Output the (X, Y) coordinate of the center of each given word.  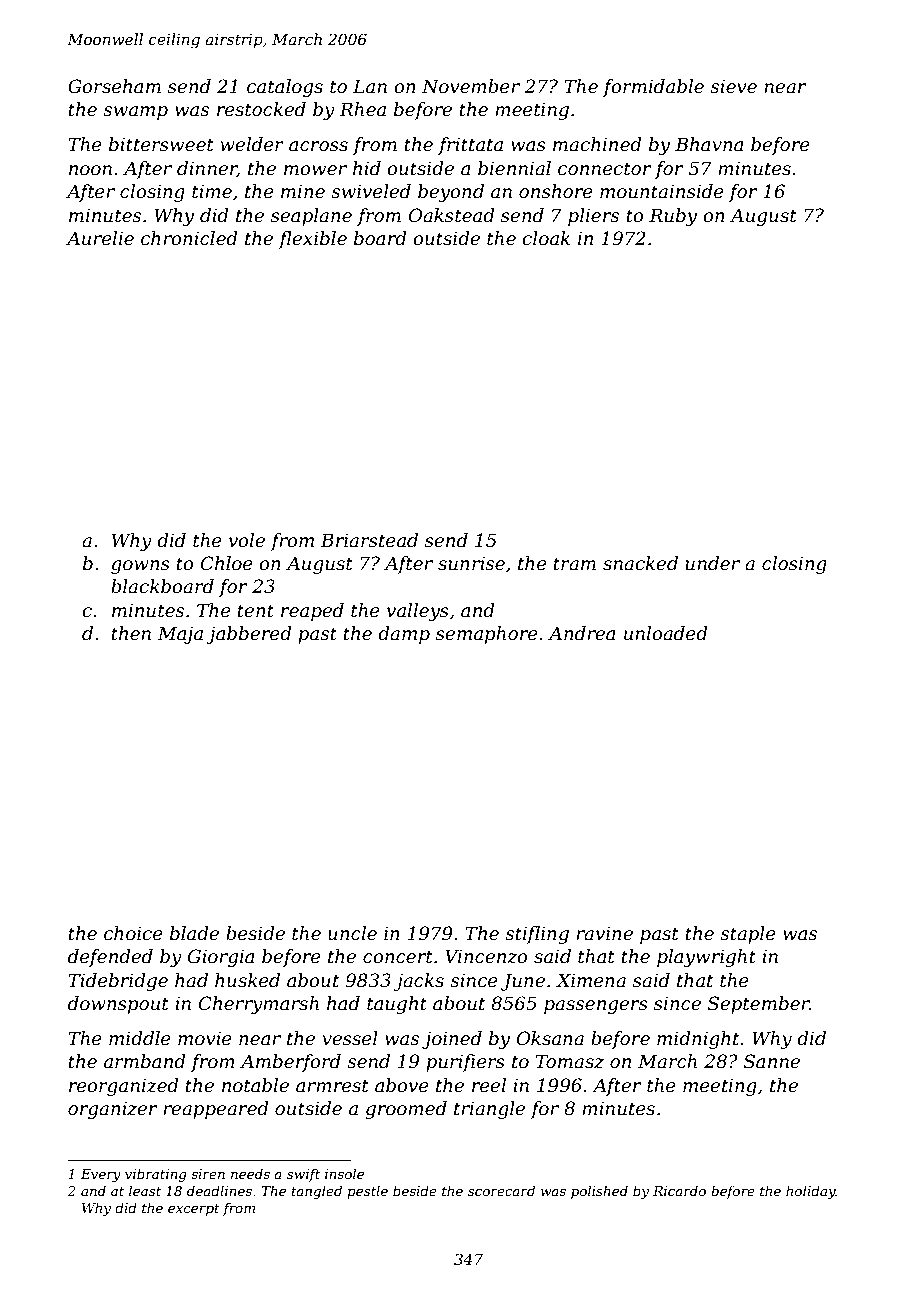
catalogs (285, 88)
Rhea (362, 109)
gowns (140, 567)
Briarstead (369, 540)
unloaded (666, 633)
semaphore (487, 635)
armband (145, 1061)
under (713, 563)
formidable (653, 88)
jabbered (249, 635)
